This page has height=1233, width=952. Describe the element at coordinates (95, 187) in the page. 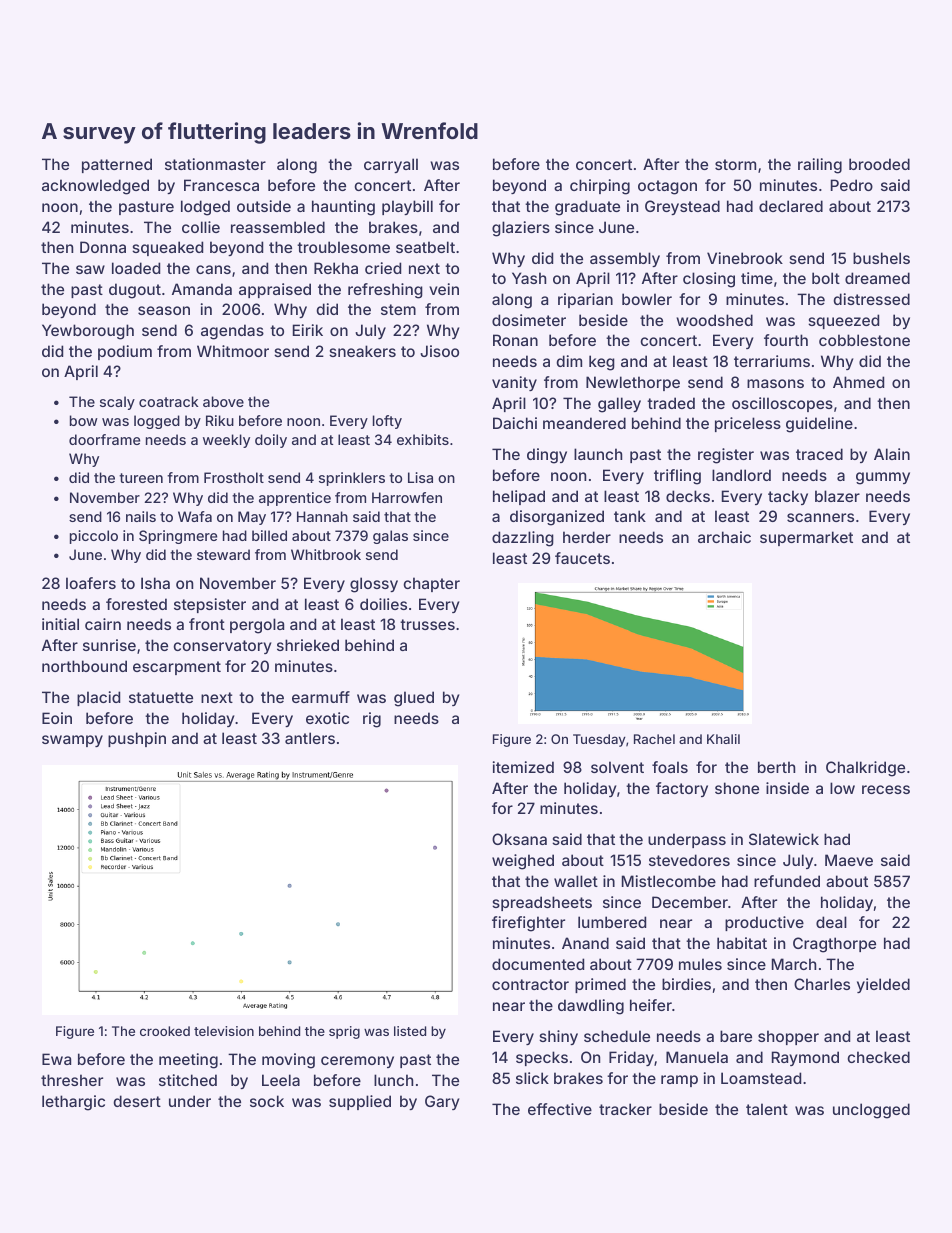

I see `acknowledged` at that location.
